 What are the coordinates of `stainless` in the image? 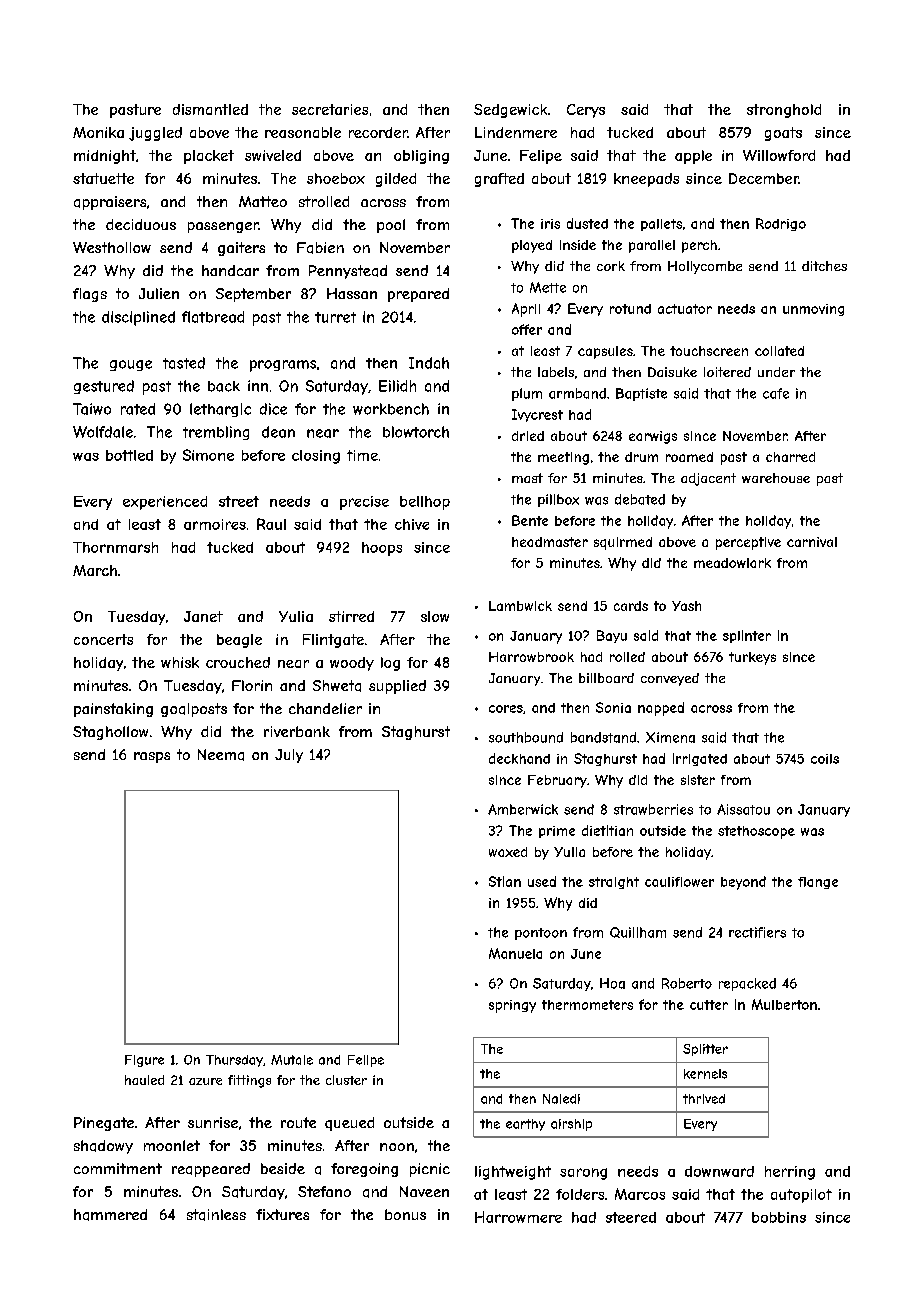 It's located at (216, 1215).
